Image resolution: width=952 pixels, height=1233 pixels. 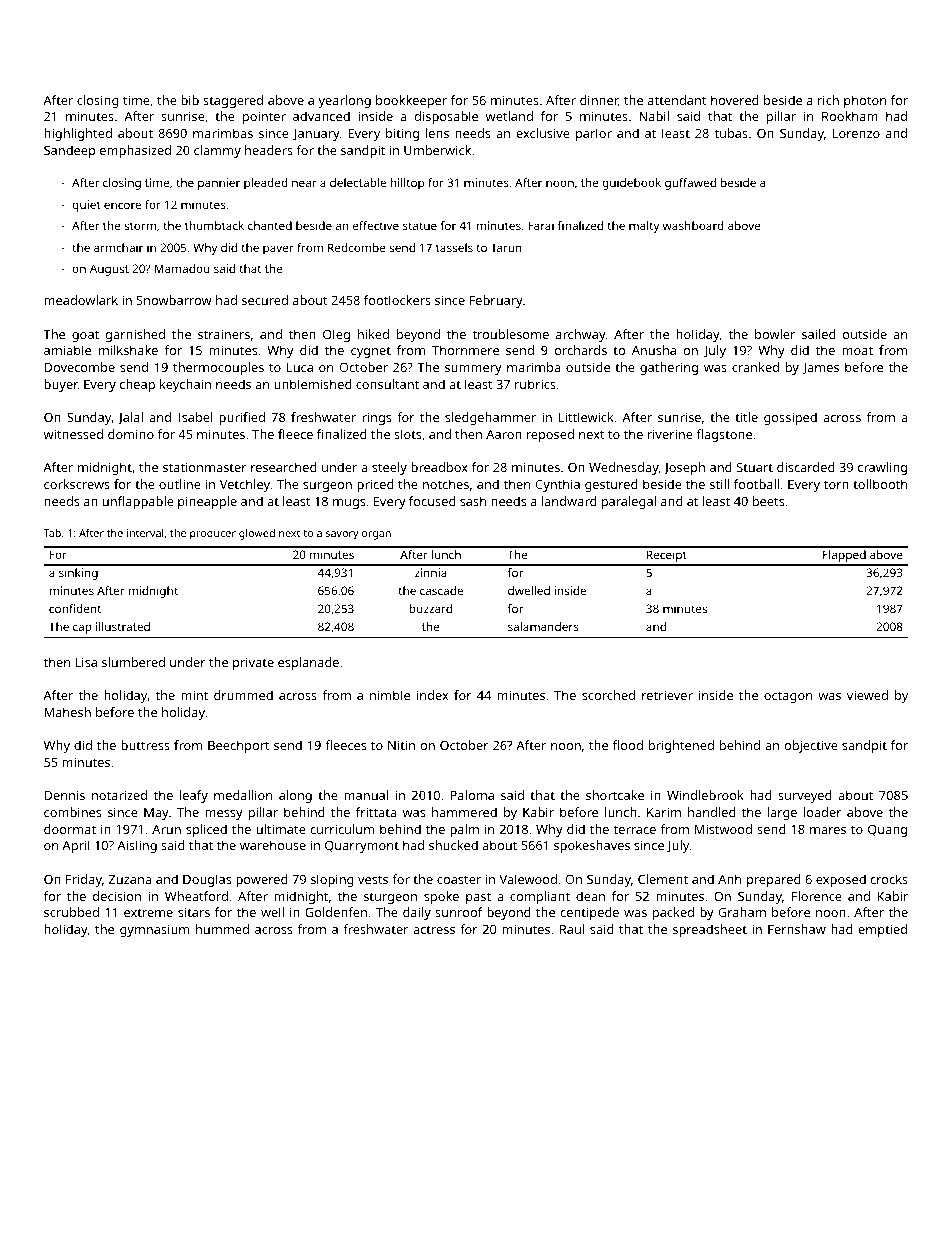 What do you see at coordinates (217, 151) in the screenshot?
I see `clammy` at bounding box center [217, 151].
